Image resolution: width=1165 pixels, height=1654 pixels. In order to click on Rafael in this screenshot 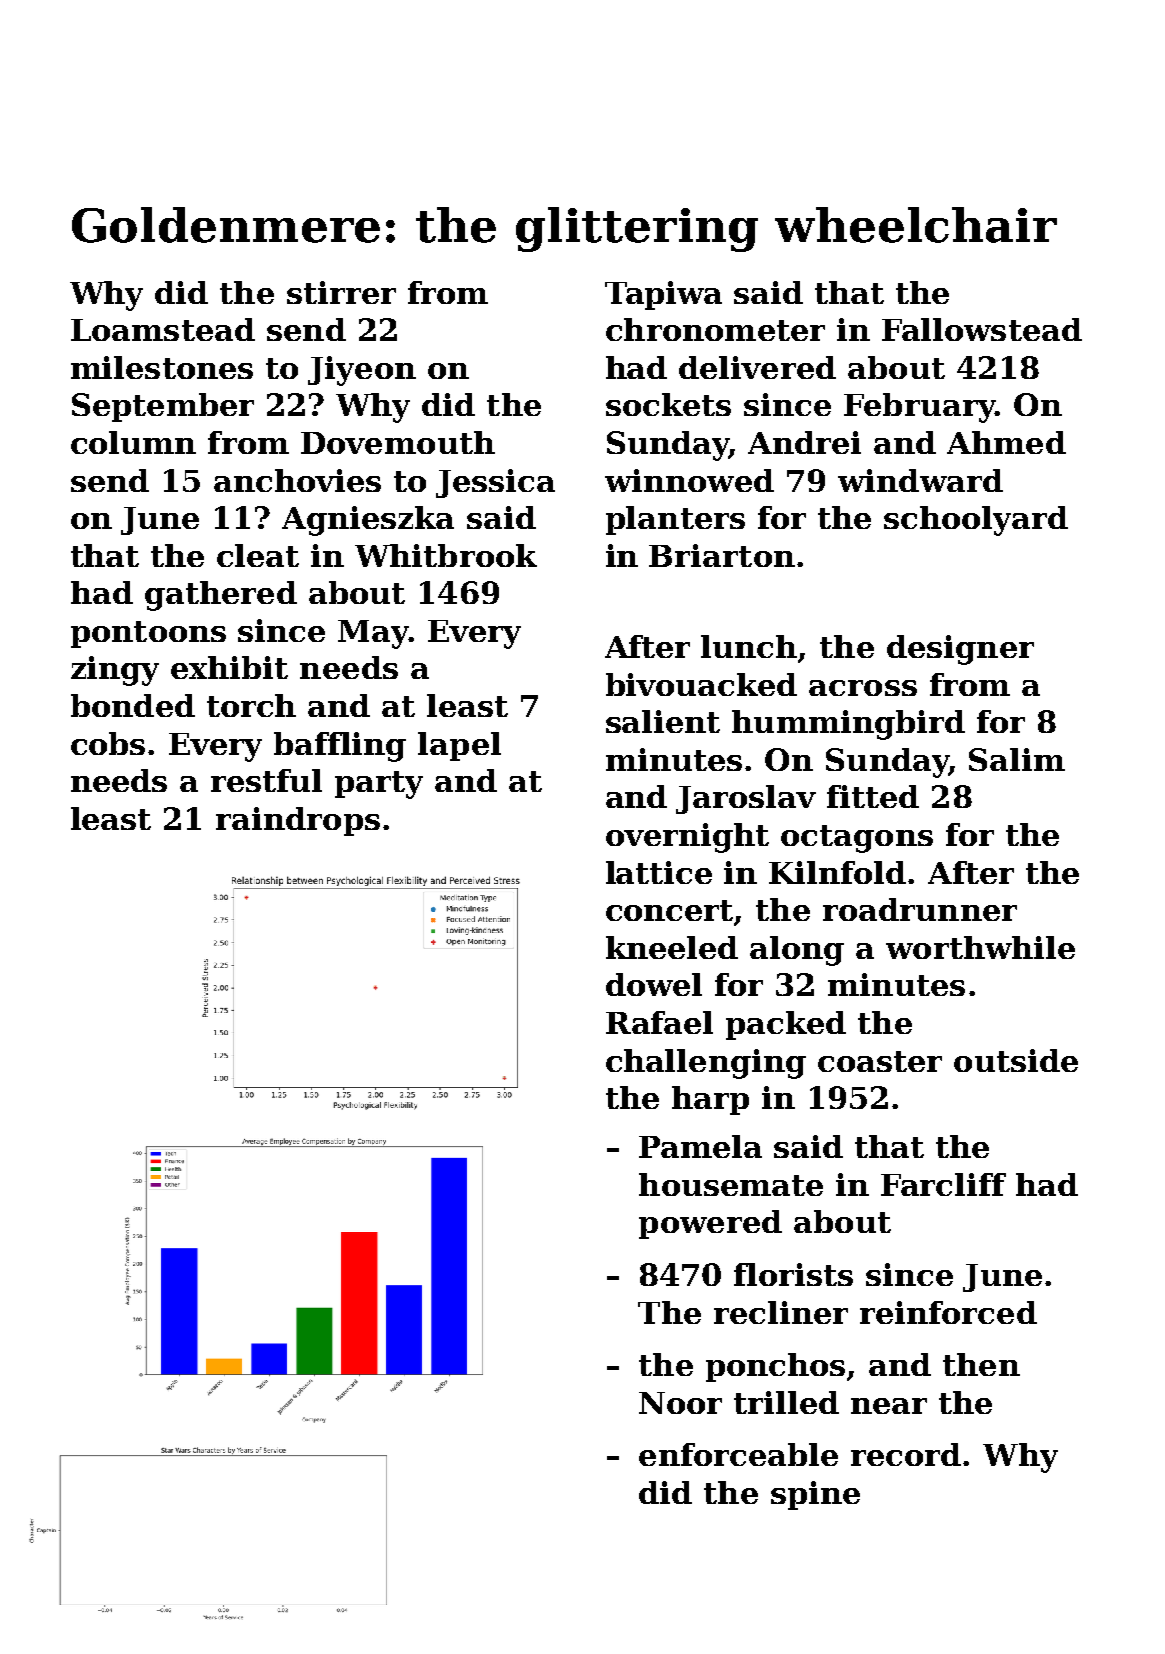, I will do `click(659, 1022)`.
